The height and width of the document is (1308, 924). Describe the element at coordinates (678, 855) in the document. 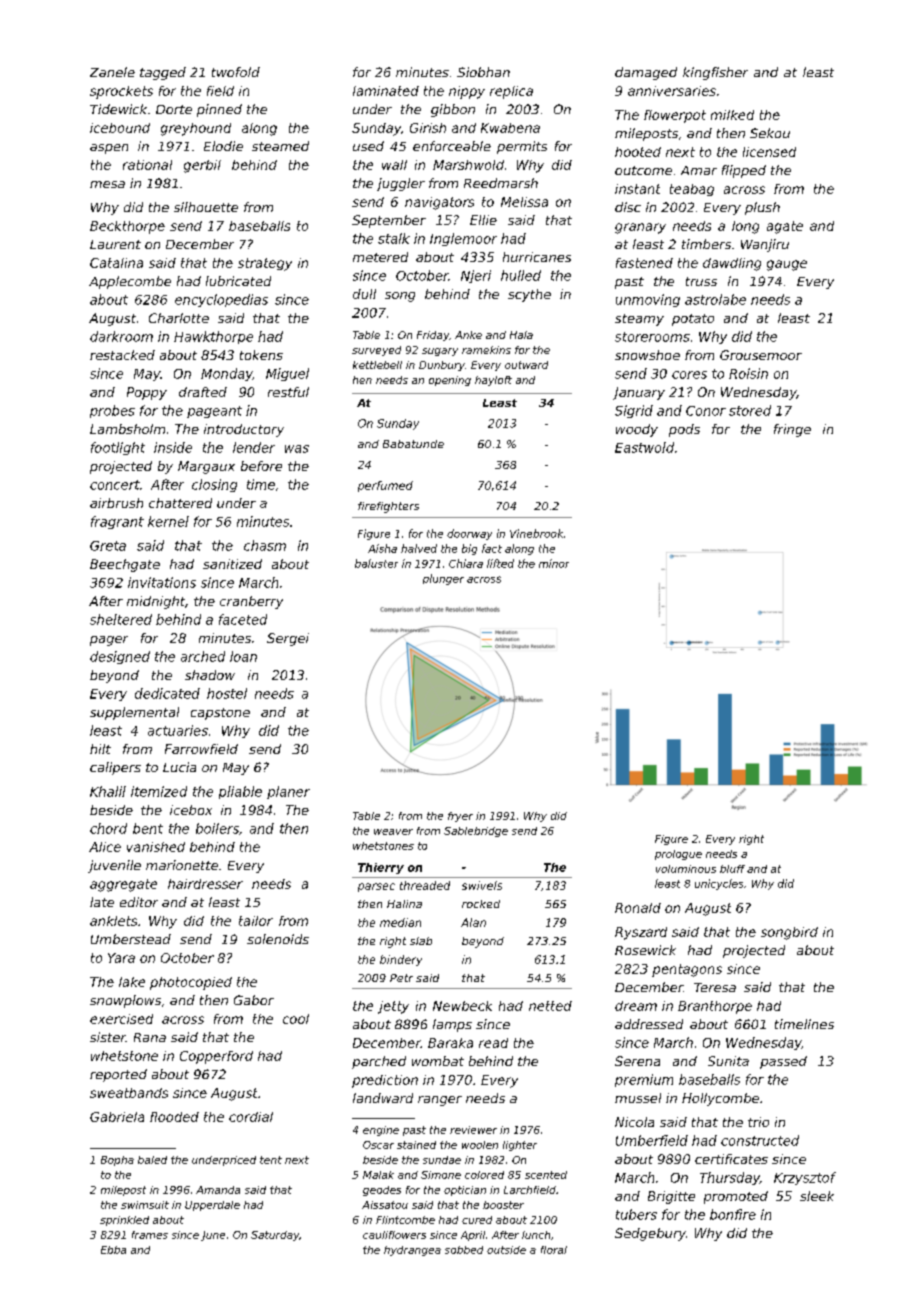

I see `prologue` at that location.
